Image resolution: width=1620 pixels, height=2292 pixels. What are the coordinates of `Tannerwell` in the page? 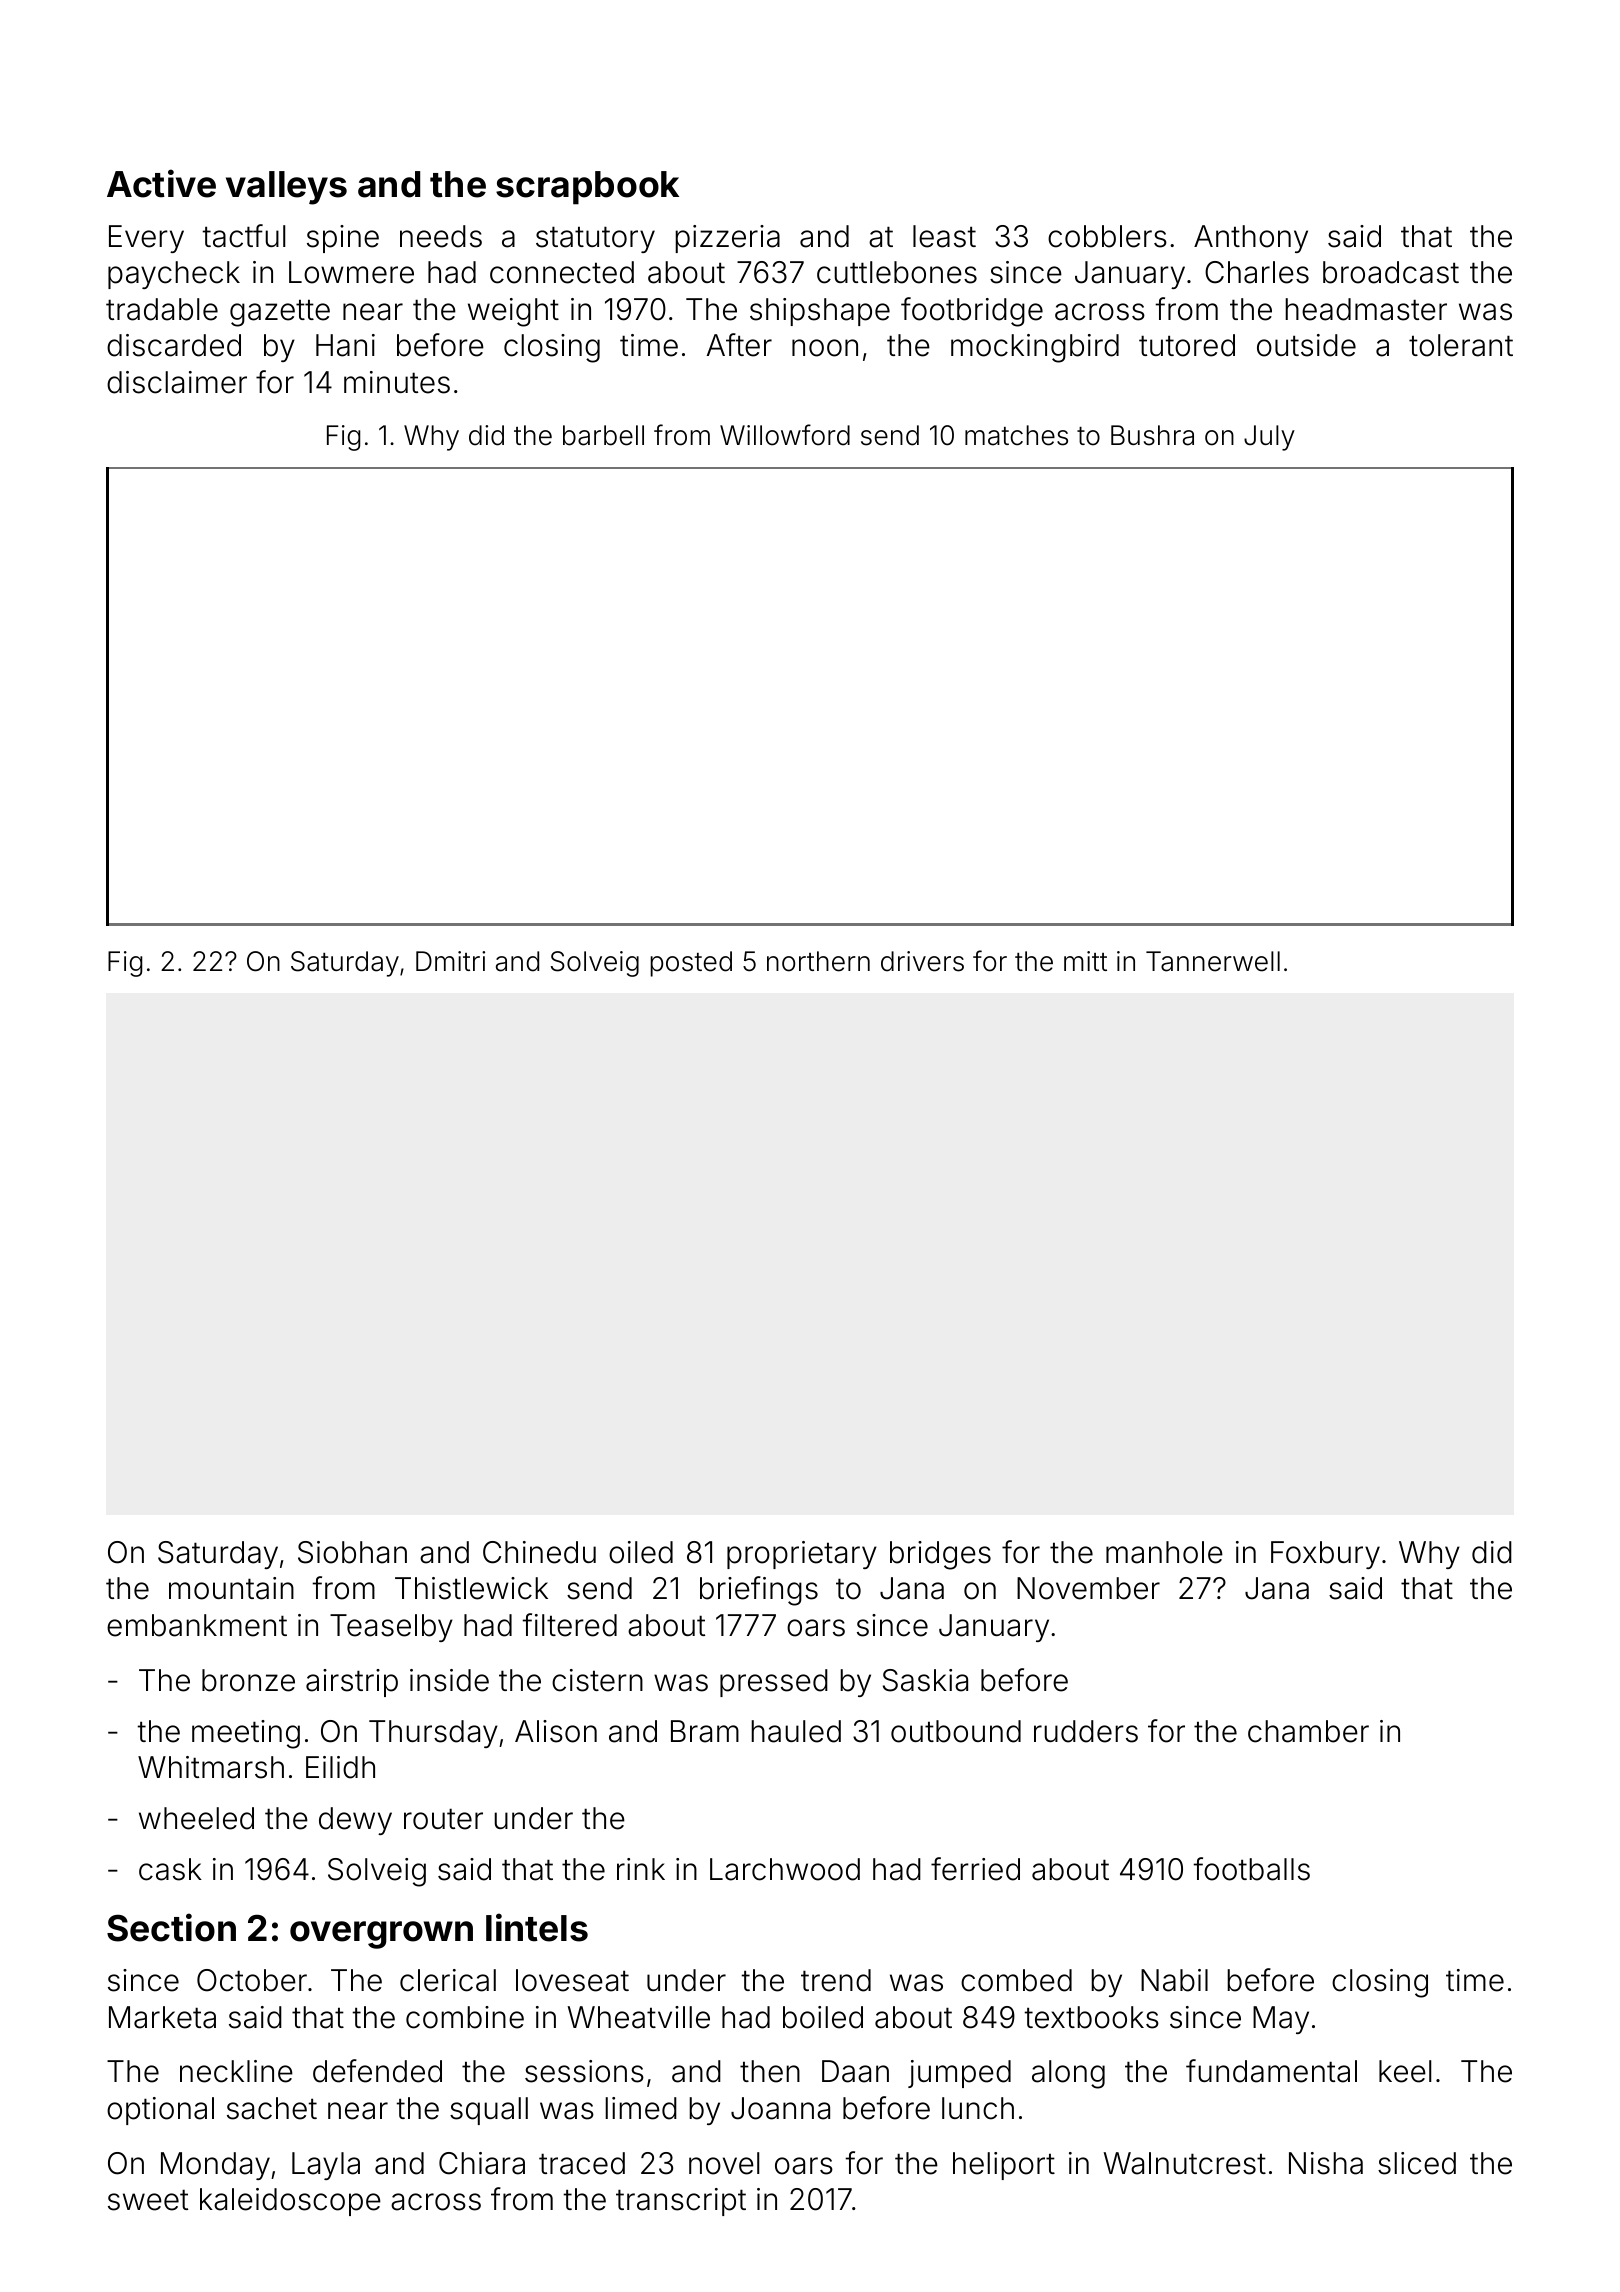 It's located at (1213, 961).
